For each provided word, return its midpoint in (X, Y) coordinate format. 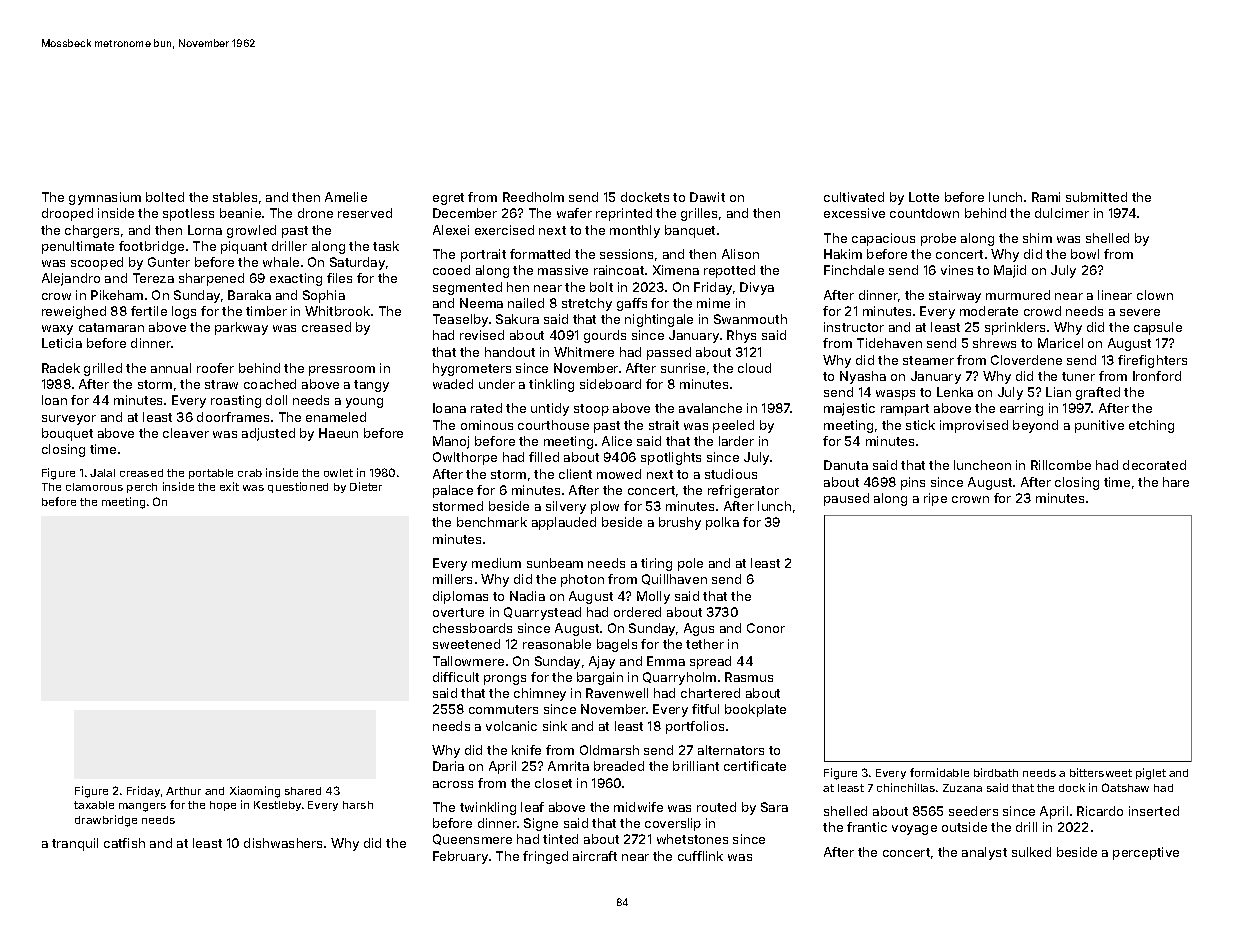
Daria (448, 766)
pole (690, 564)
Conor (766, 628)
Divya (757, 288)
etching (1151, 426)
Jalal (102, 473)
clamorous (94, 487)
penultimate (78, 247)
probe (938, 239)
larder (736, 441)
